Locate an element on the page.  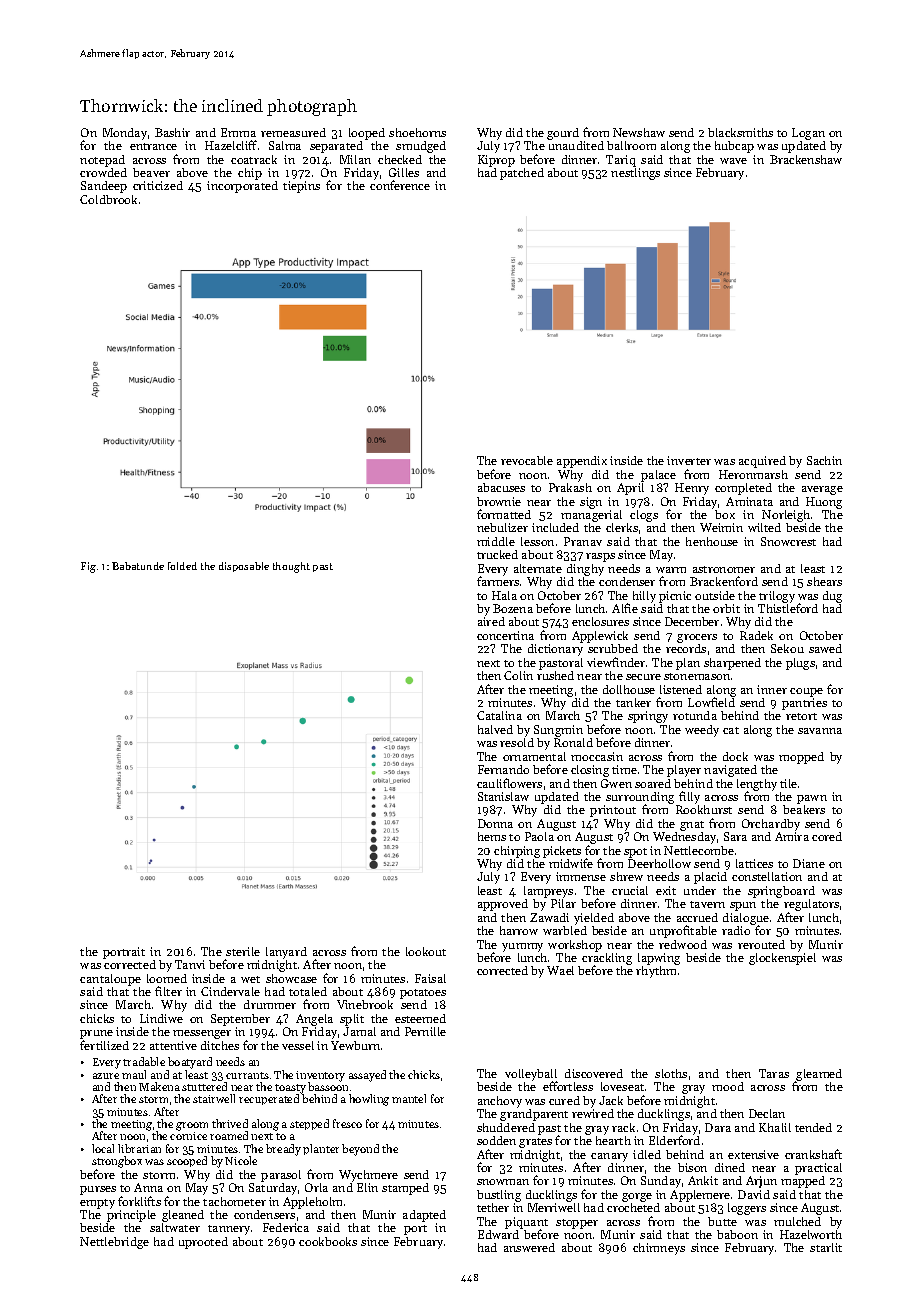
Nettlecombe is located at coordinates (699, 850).
